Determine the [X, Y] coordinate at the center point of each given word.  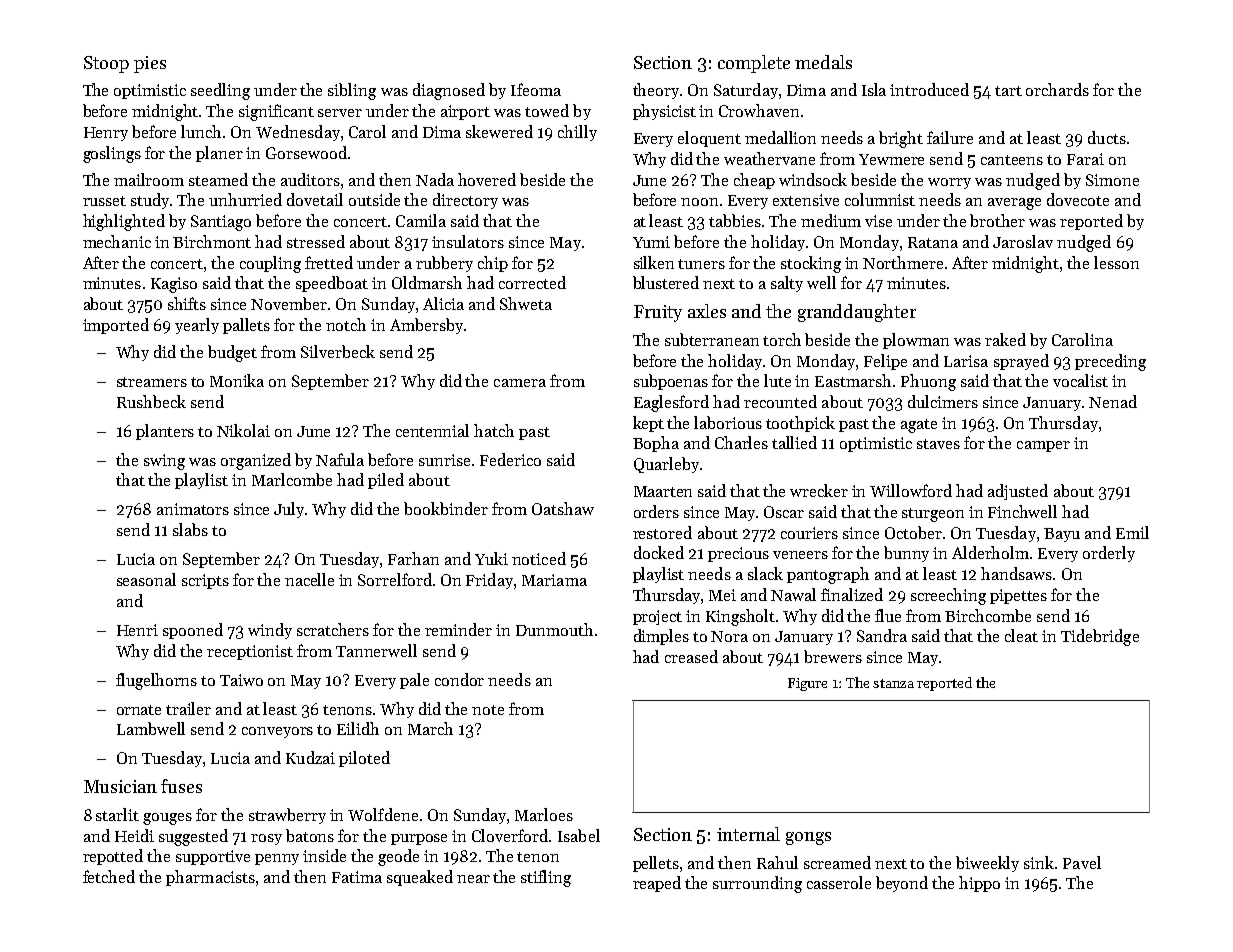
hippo [979, 884]
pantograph [828, 575]
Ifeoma [536, 89]
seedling [220, 91]
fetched [109, 876]
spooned [193, 631]
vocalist [1080, 380]
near [473, 879]
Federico [510, 459]
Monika [237, 380]
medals [823, 62]
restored [662, 532]
